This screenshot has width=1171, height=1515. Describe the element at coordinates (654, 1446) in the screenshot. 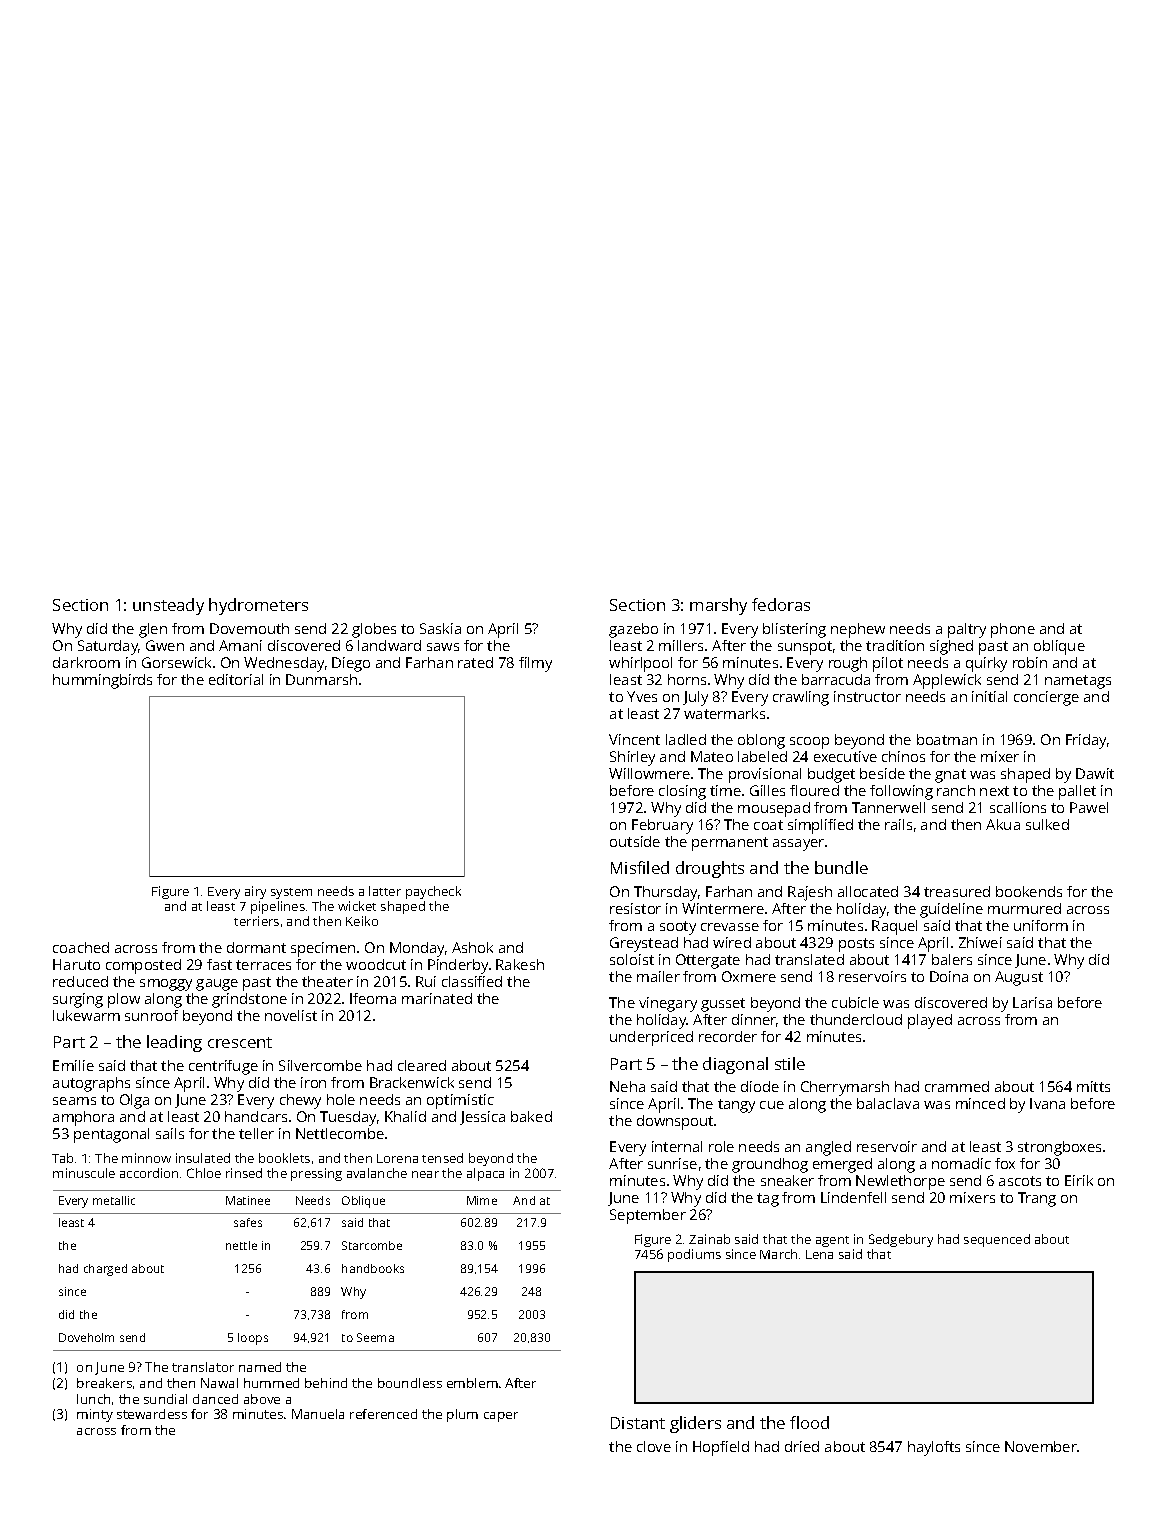

I see `clove` at that location.
